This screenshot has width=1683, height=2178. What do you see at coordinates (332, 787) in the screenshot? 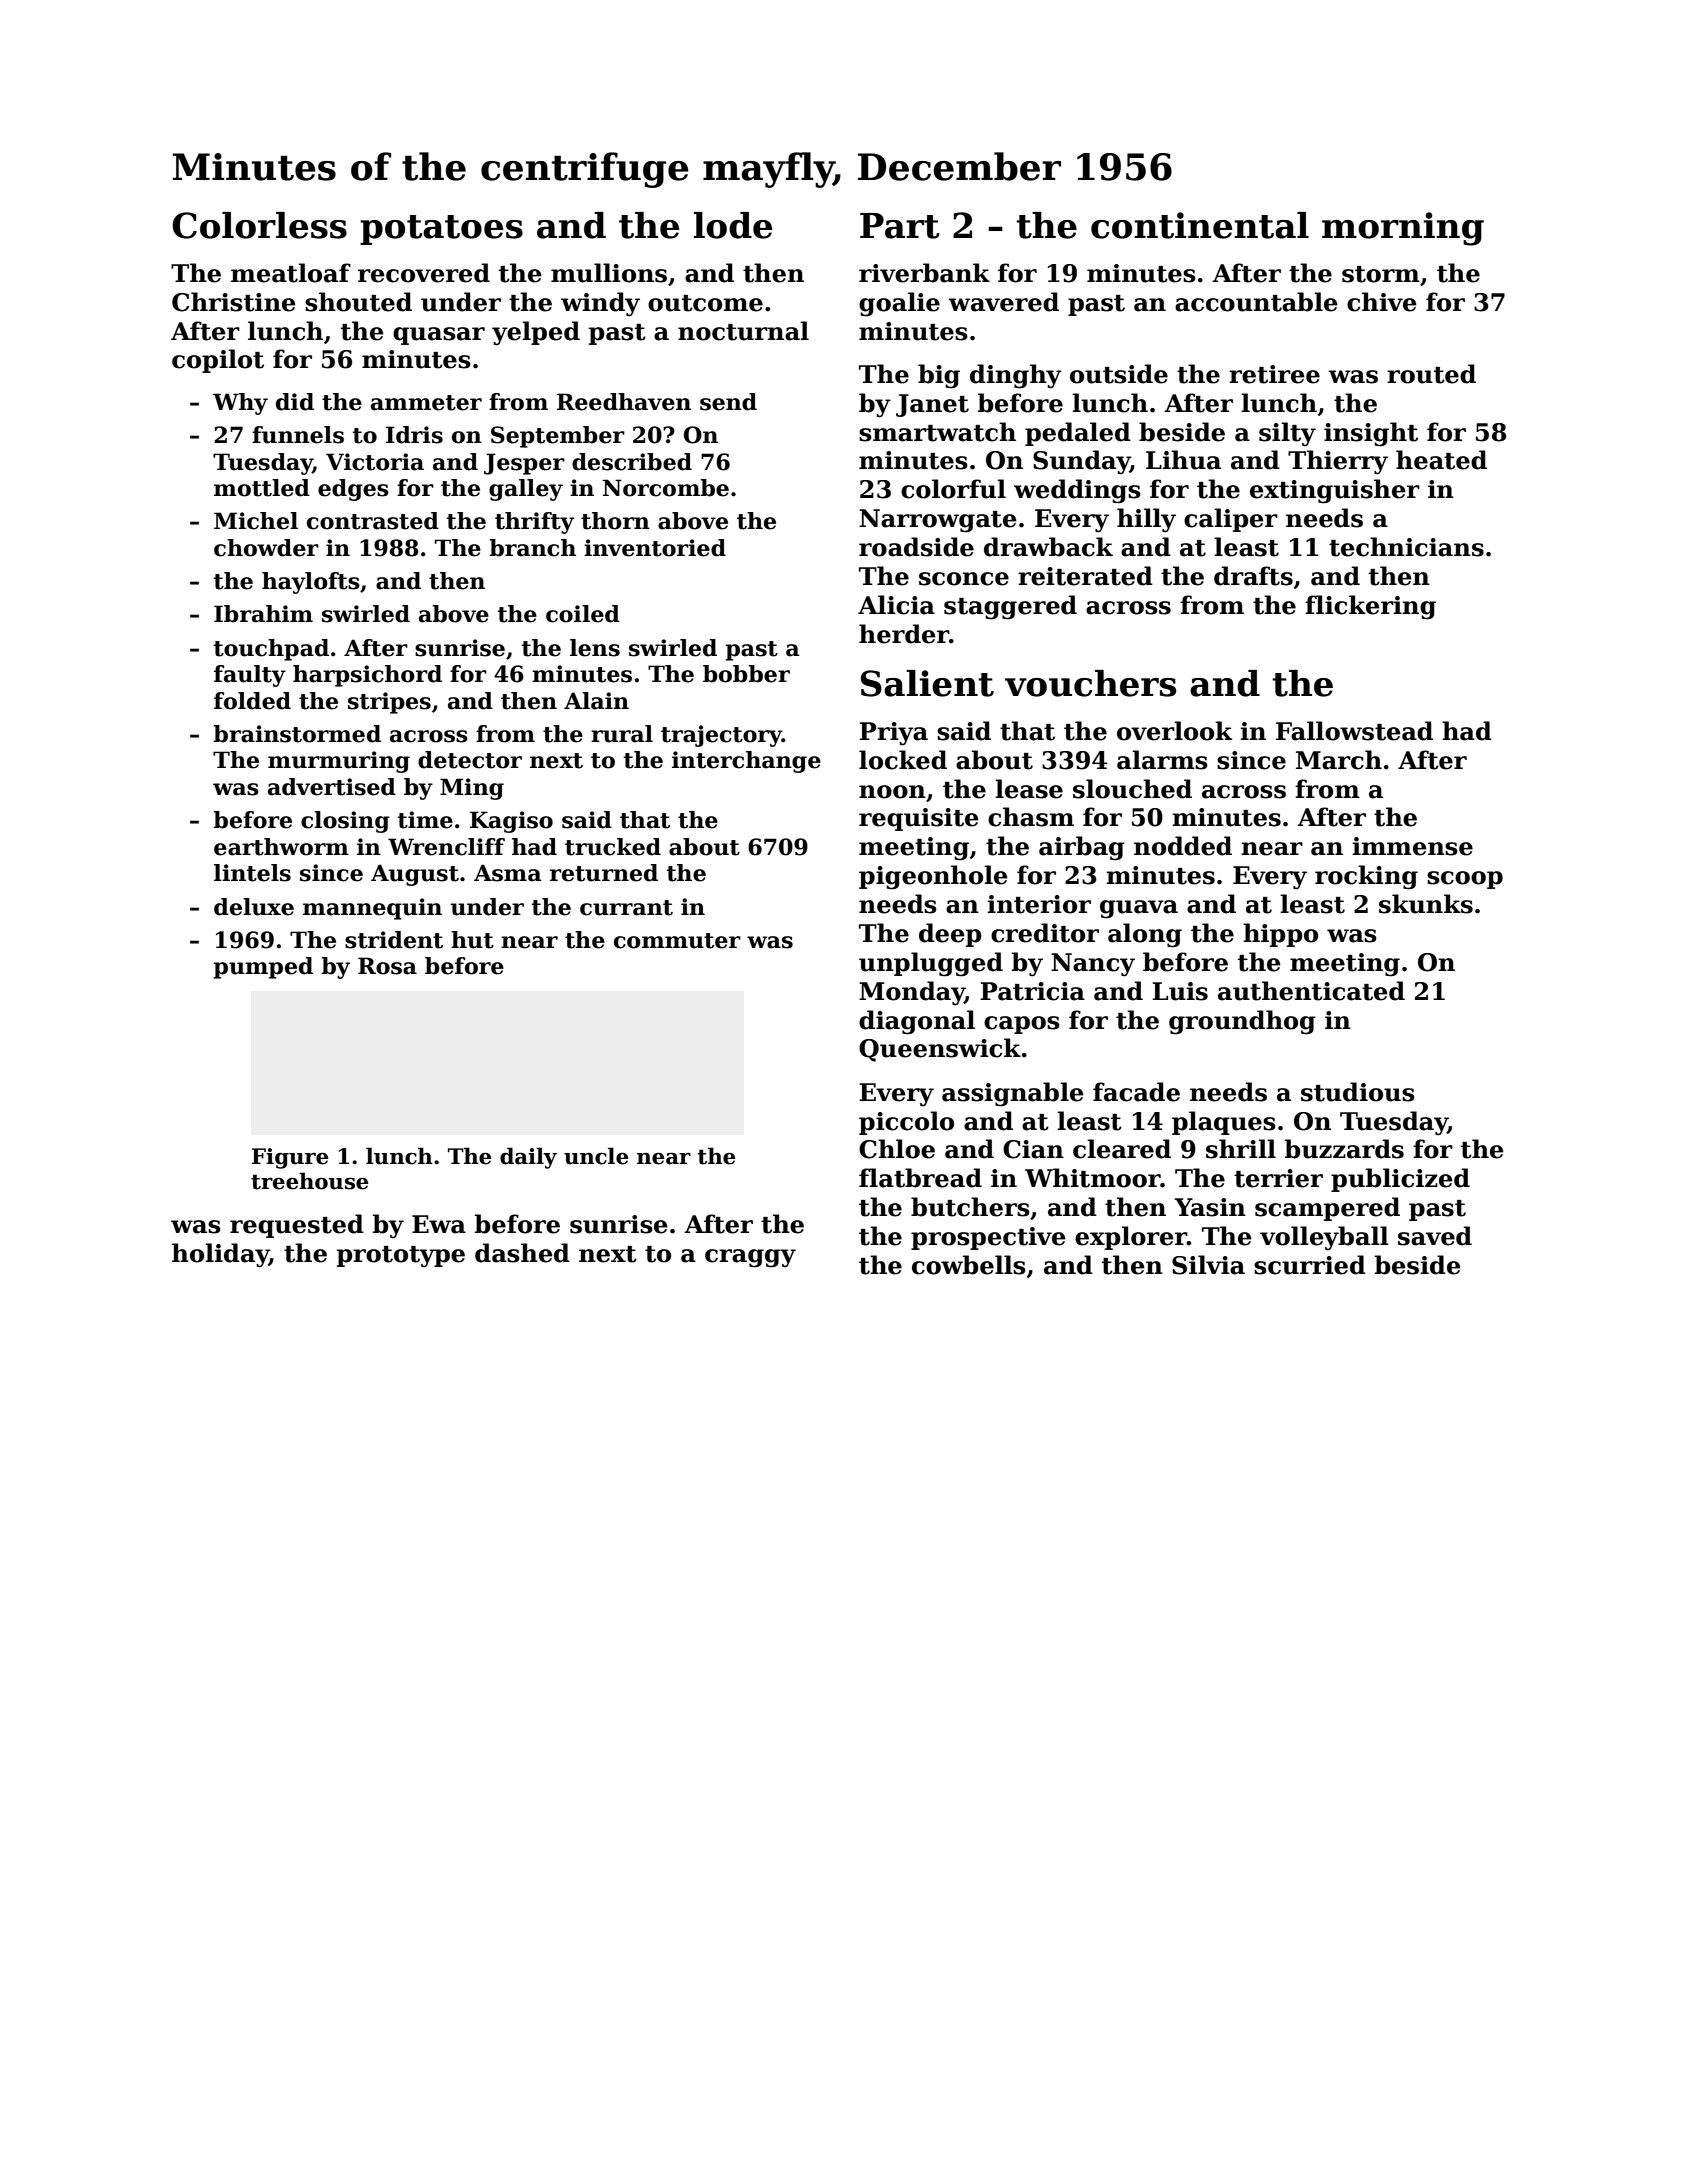
I see `advertised` at bounding box center [332, 787].
